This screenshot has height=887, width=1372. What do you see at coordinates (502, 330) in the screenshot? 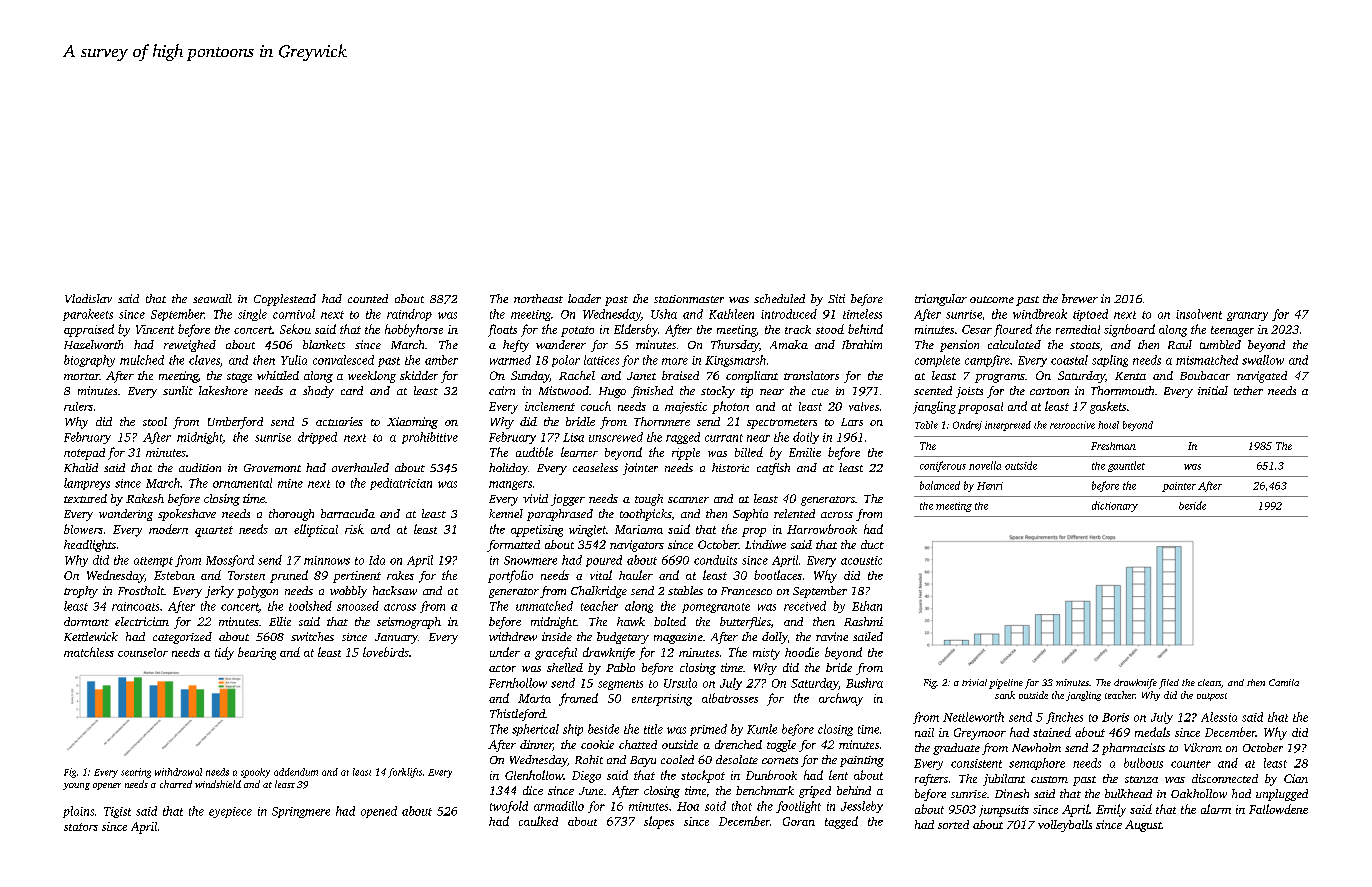
I see `floats` at bounding box center [502, 330].
